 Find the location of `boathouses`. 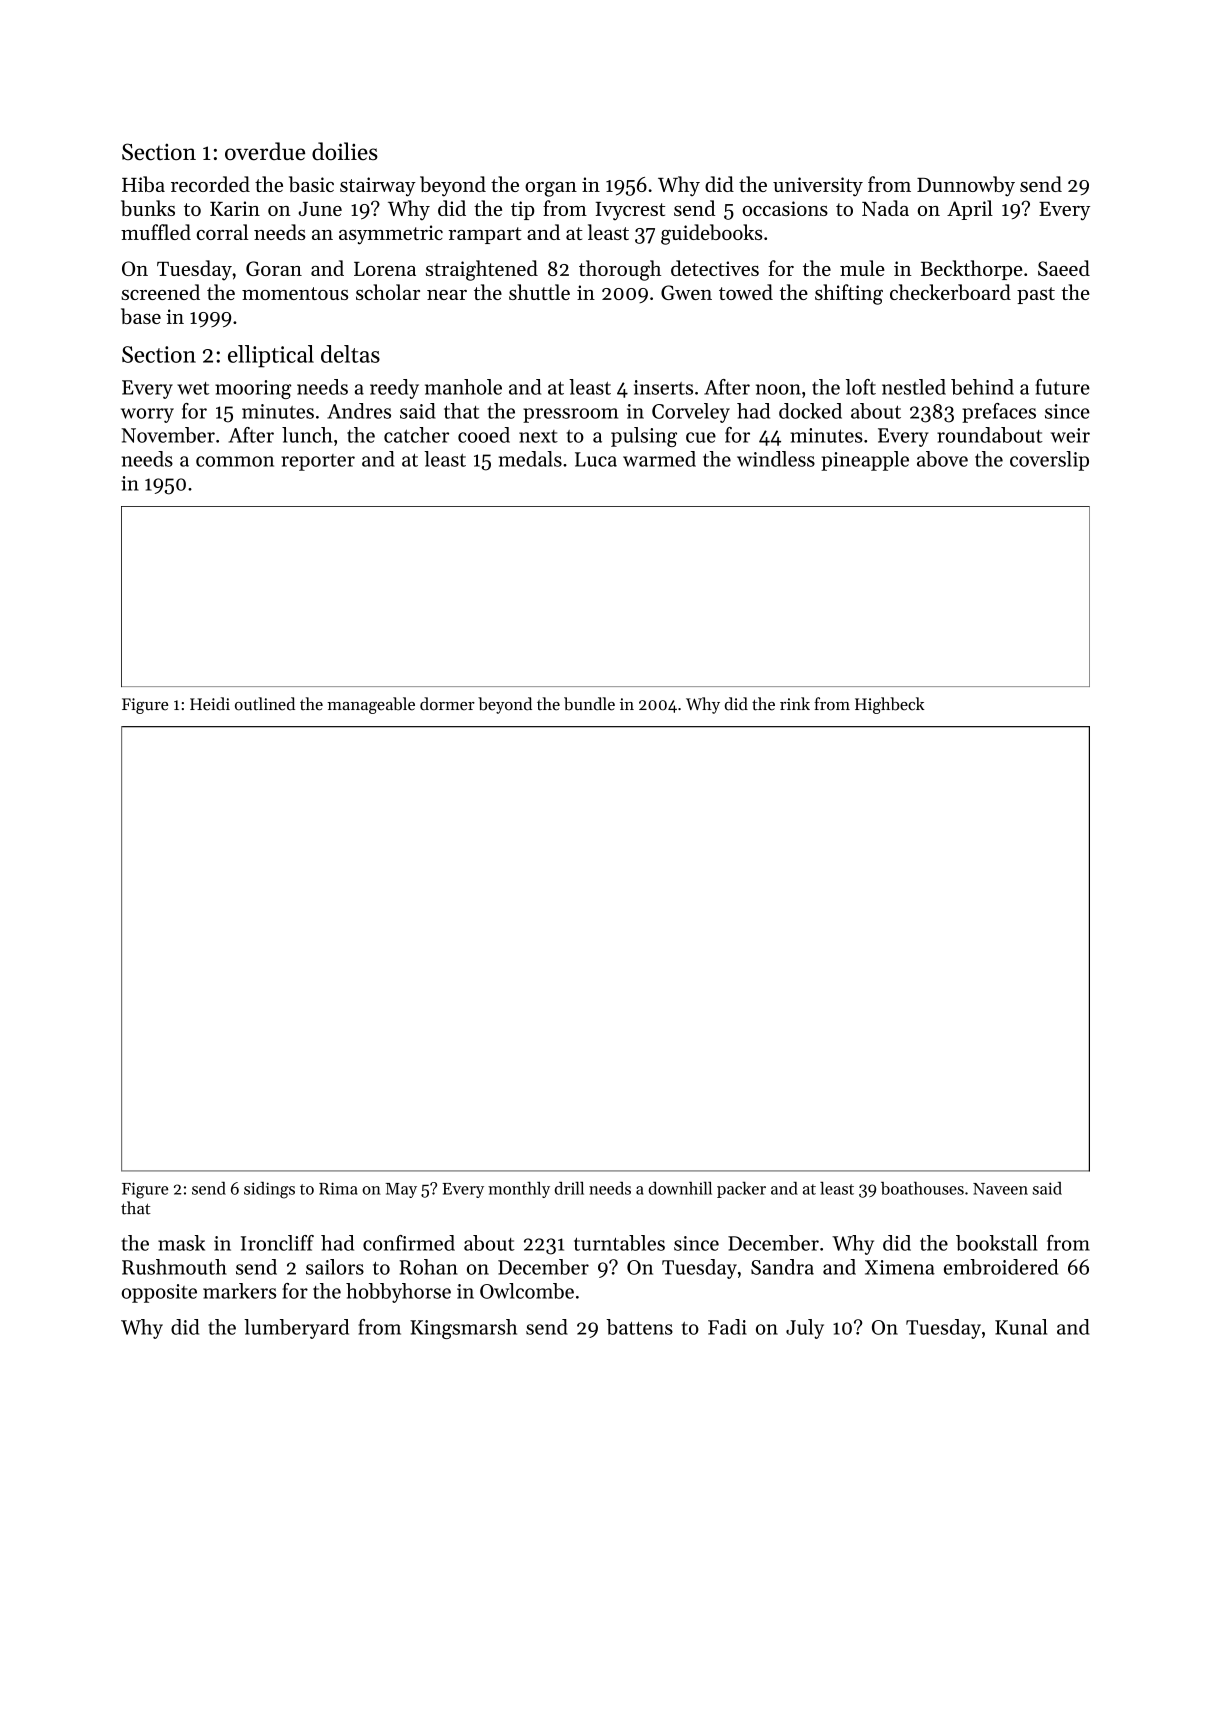

boathouses is located at coordinates (922, 1188).
